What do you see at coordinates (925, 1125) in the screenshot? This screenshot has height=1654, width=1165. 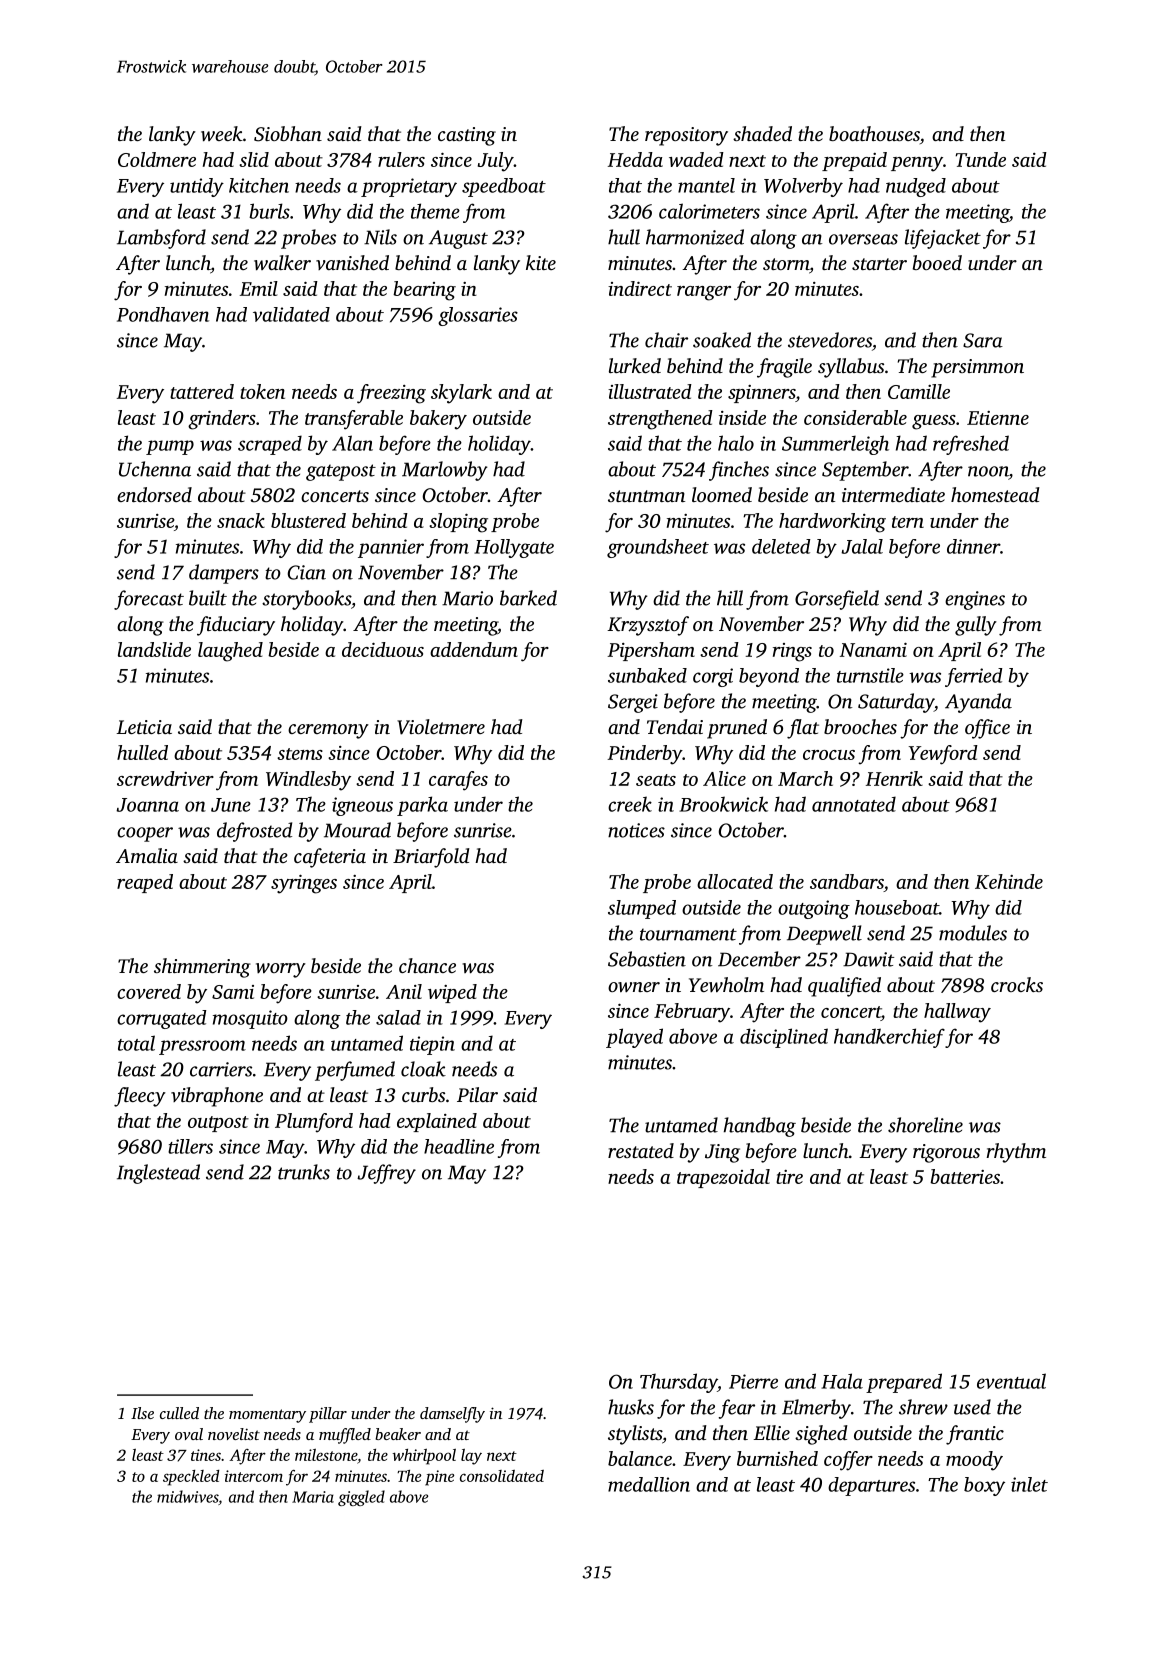 I see `shoreline` at bounding box center [925, 1125].
